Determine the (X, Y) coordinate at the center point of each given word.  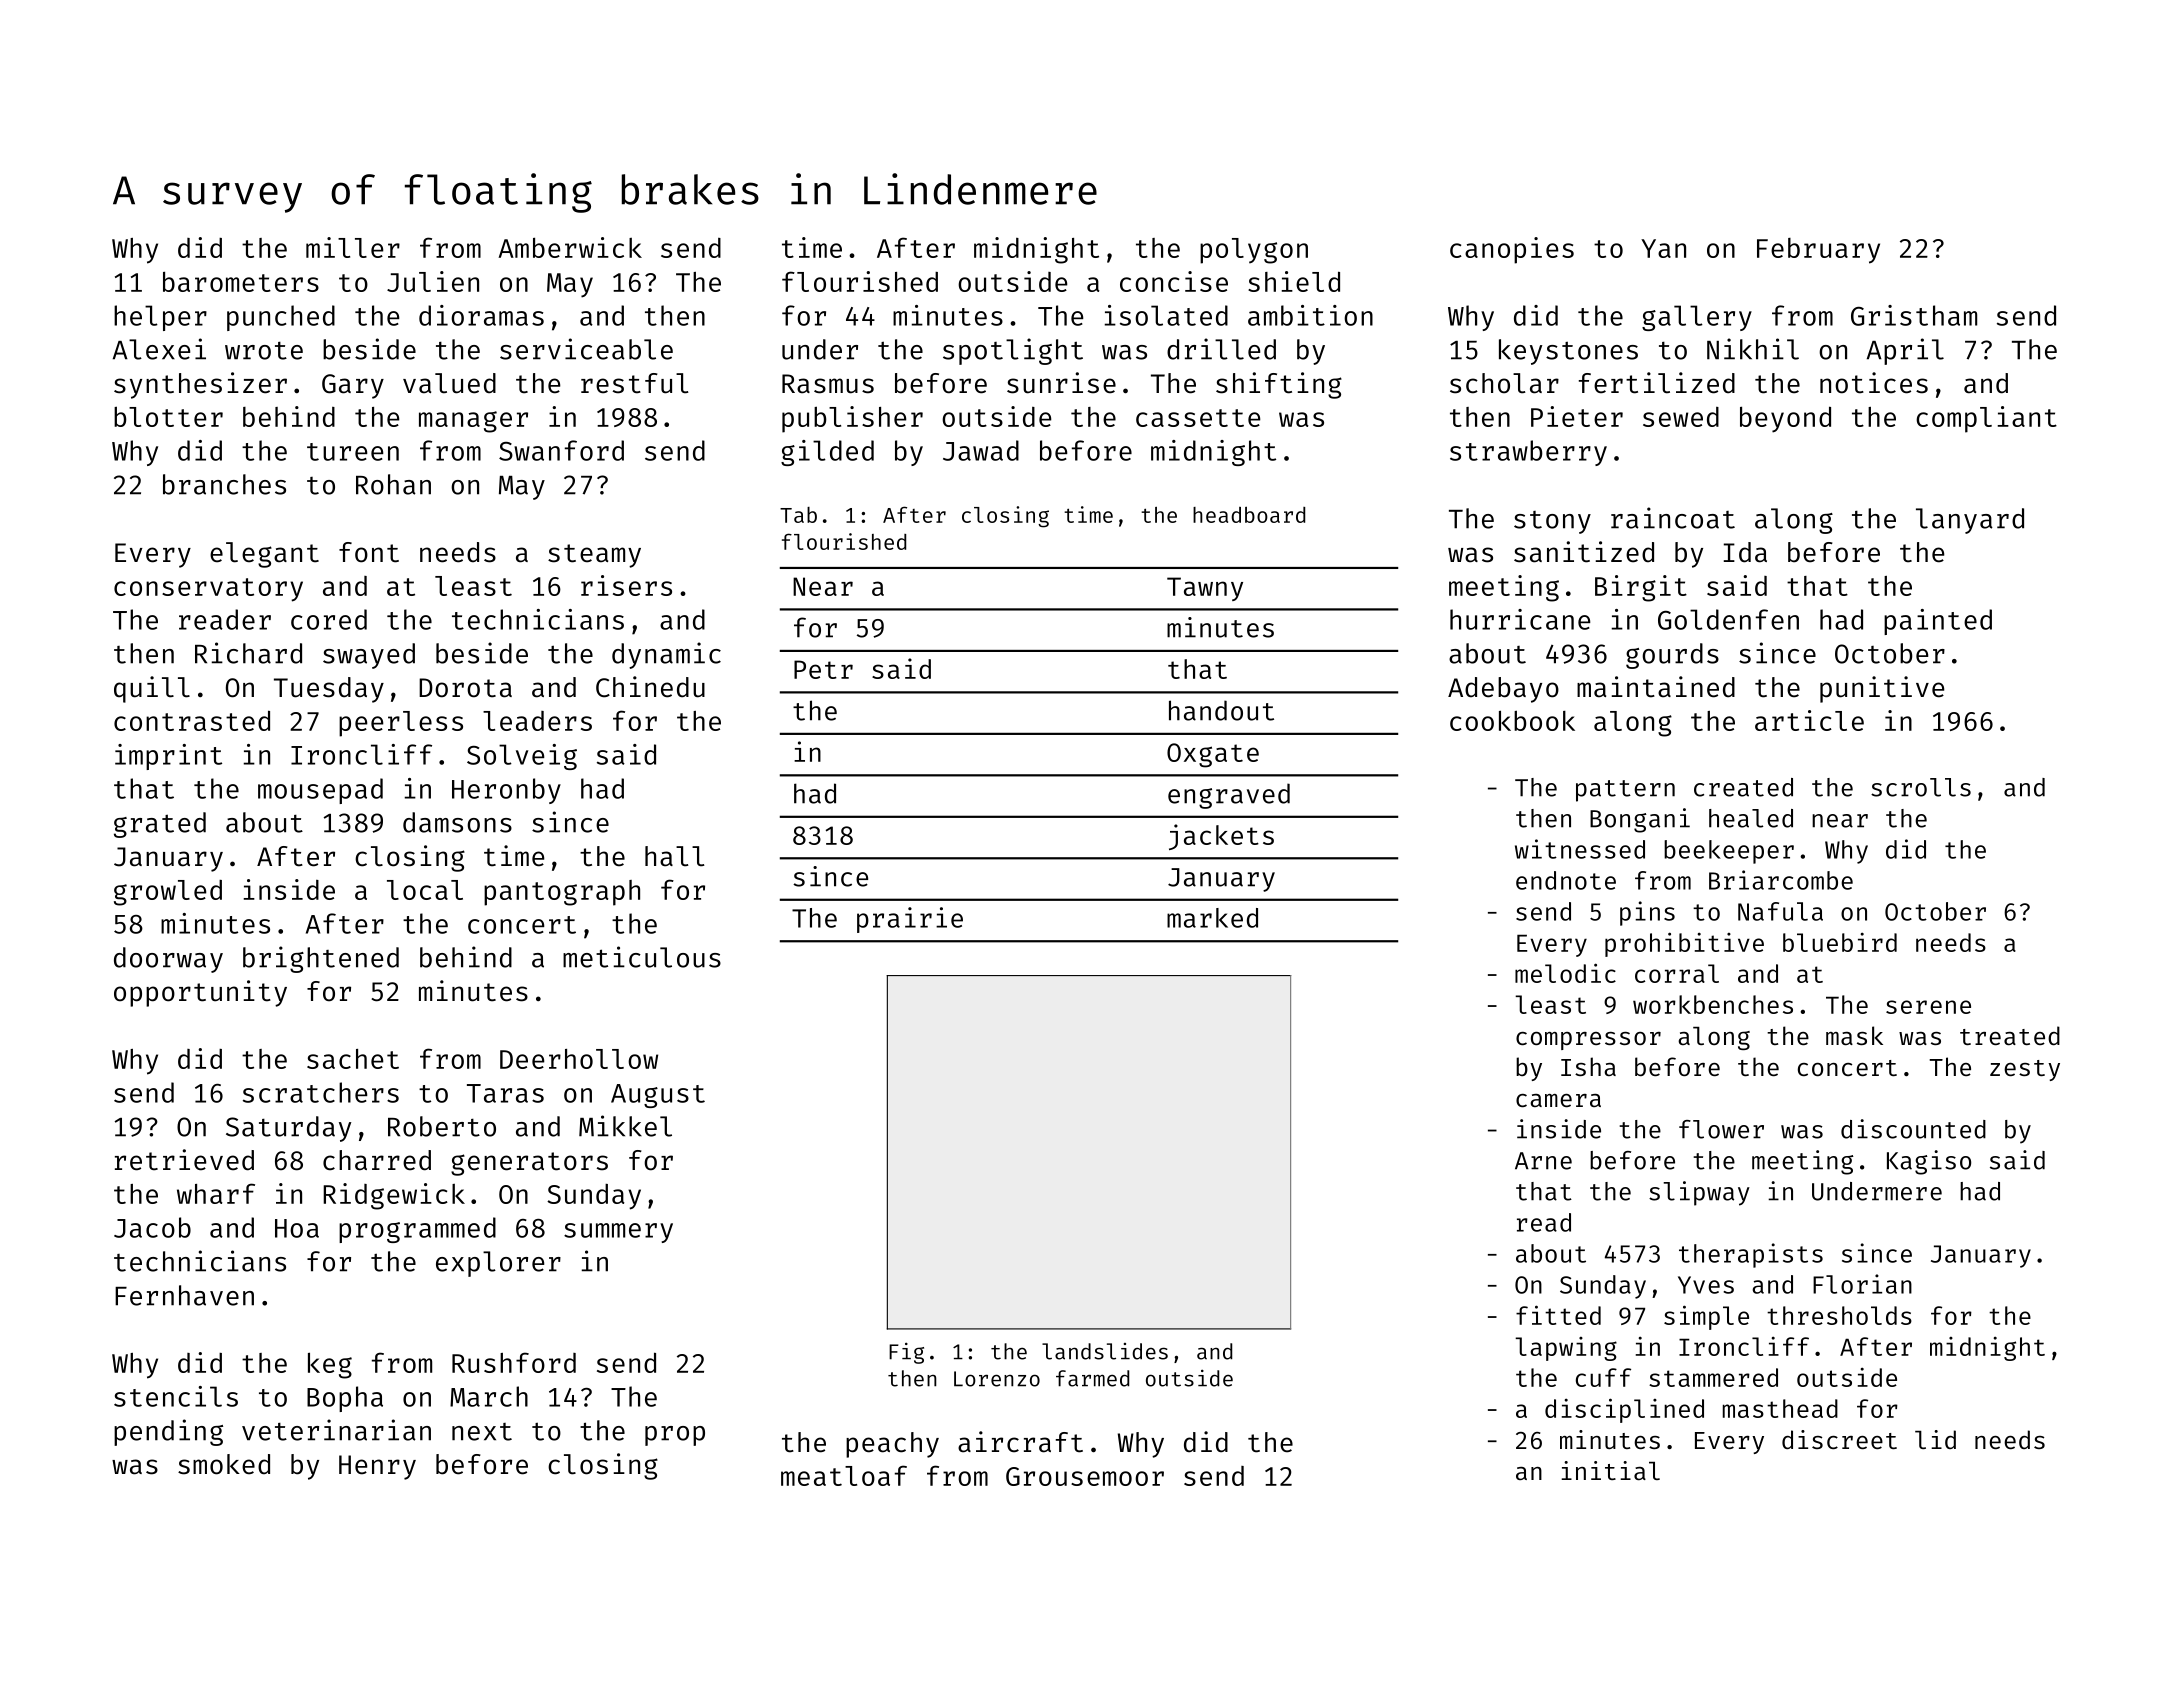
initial (1610, 1470)
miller (353, 247)
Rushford (514, 1362)
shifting (1279, 385)
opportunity (200, 993)
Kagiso (1929, 1162)
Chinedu (650, 687)
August (658, 1096)
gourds (1672, 656)
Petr (823, 669)
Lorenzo (997, 1379)
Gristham (1914, 315)
